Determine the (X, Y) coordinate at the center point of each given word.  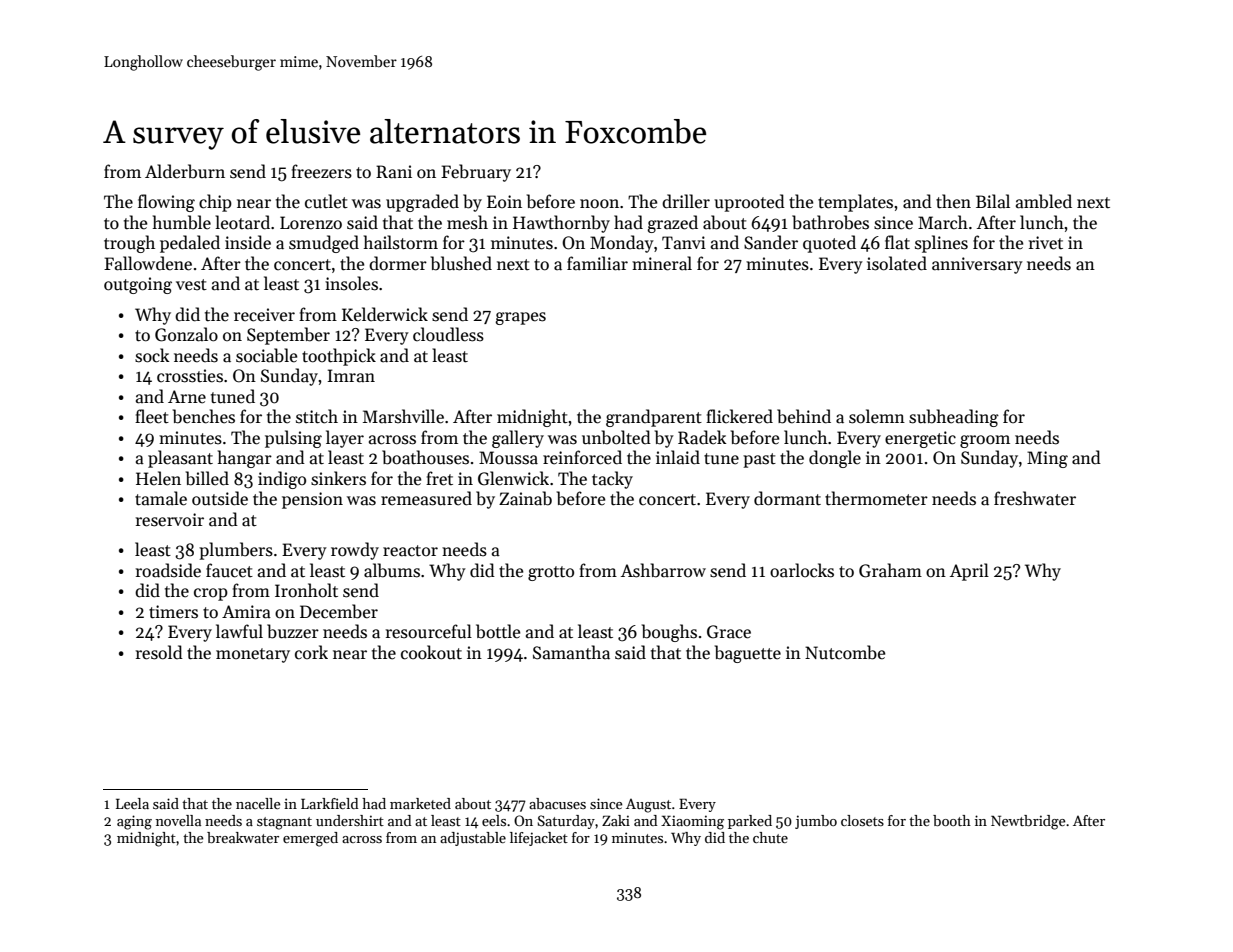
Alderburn (185, 171)
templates (855, 203)
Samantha (571, 652)
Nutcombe (845, 652)
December (339, 611)
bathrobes (830, 222)
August (648, 806)
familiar (597, 263)
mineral (662, 263)
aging (134, 822)
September (288, 336)
